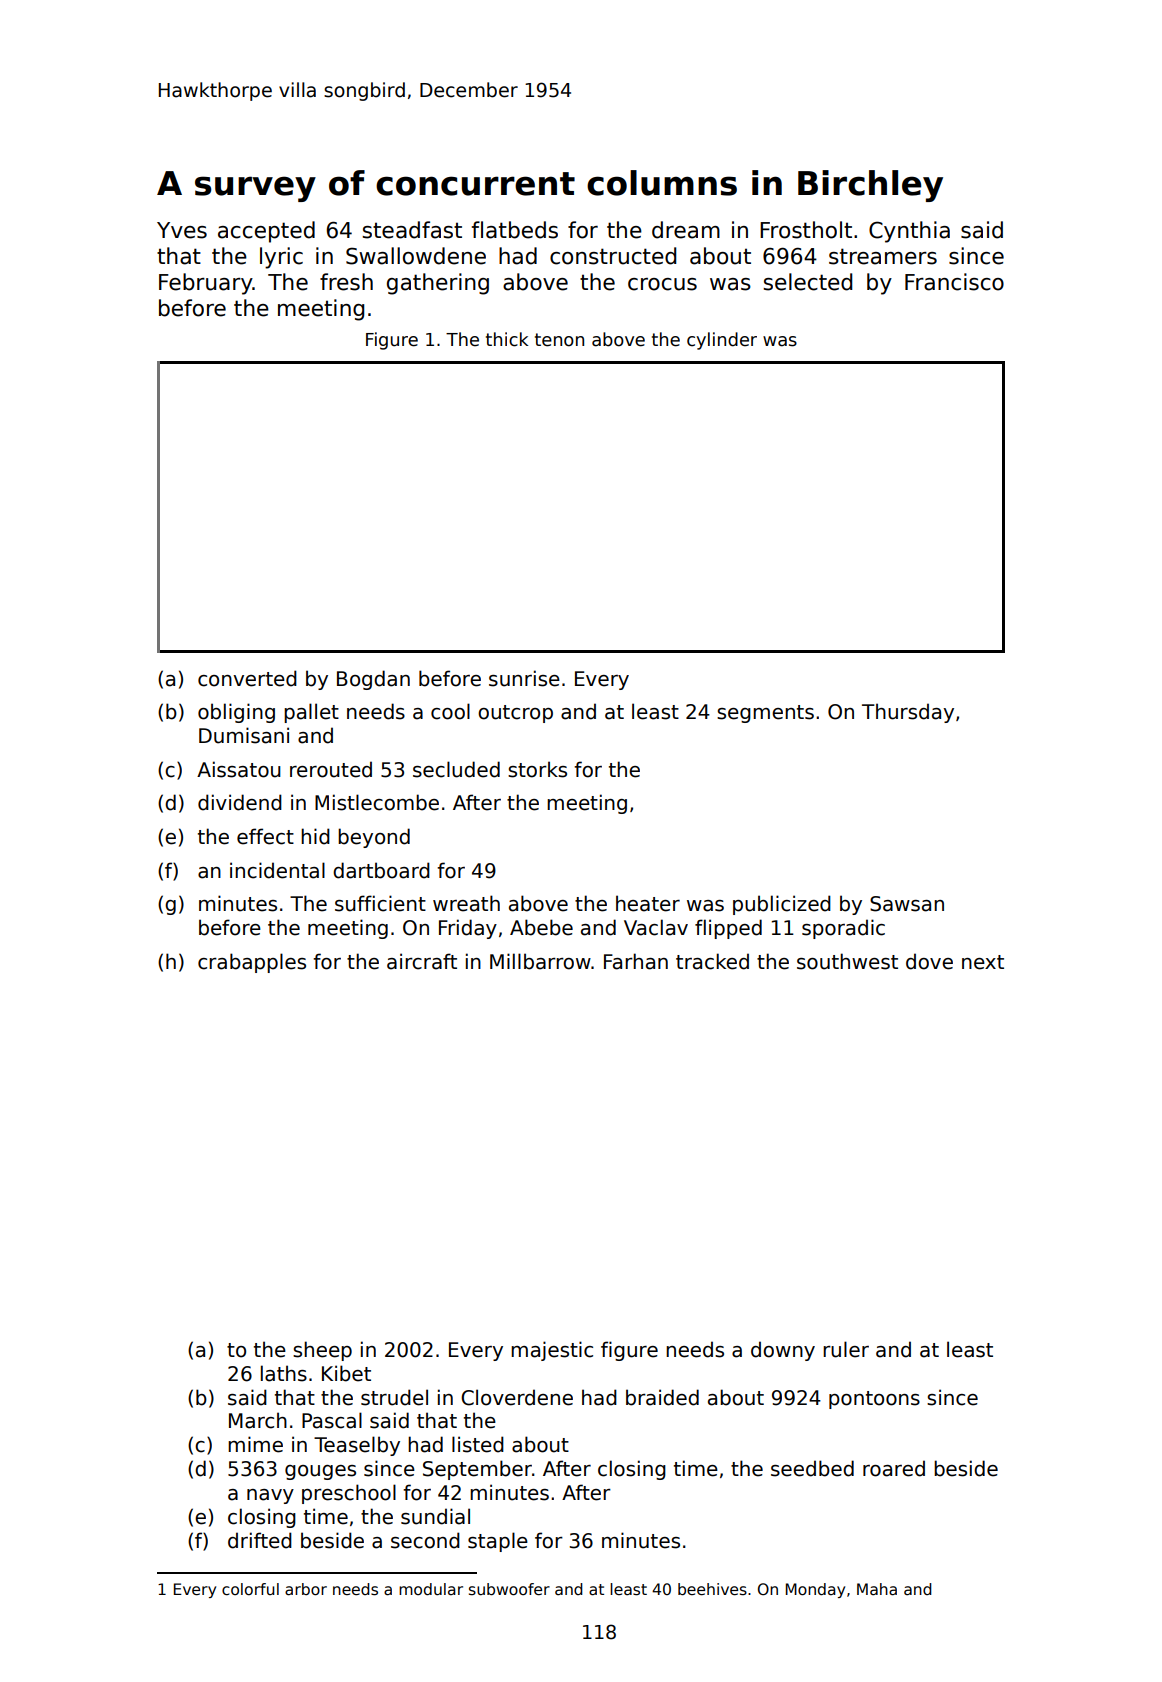 Image resolution: width=1162 pixels, height=1682 pixels. Describe the element at coordinates (929, 961) in the document. I see `dove` at that location.
